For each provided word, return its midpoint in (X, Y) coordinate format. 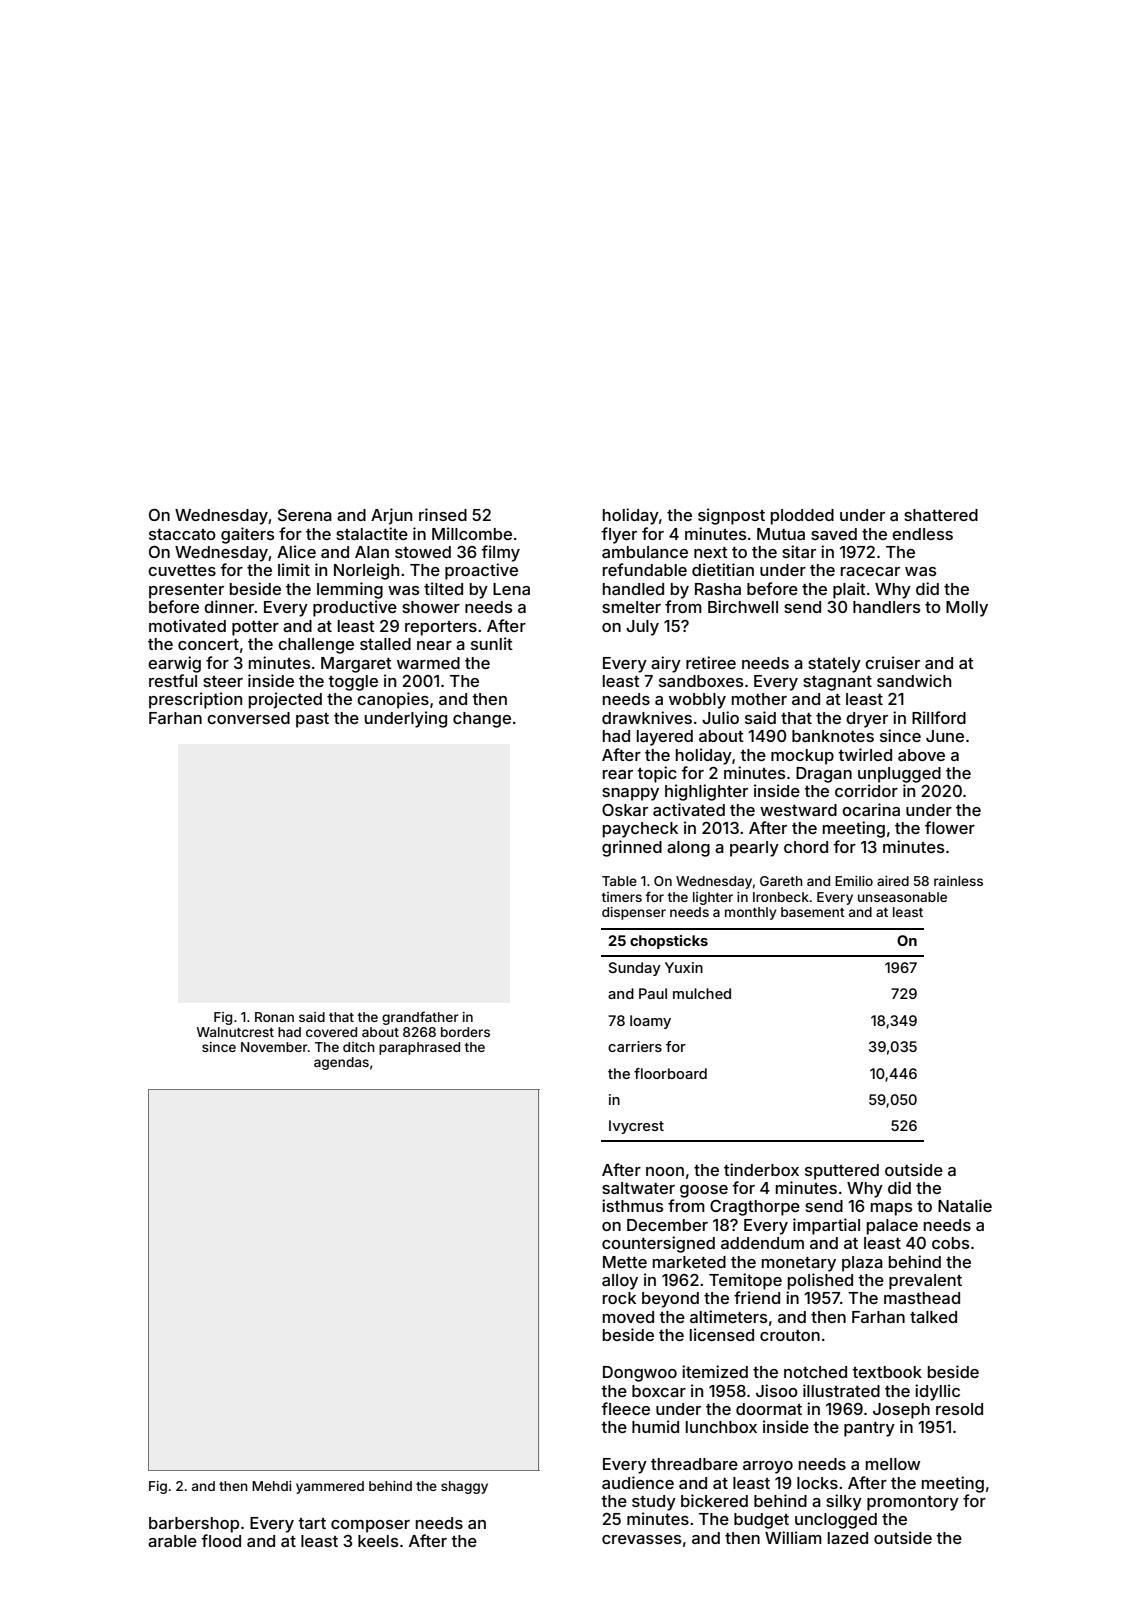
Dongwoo (640, 1374)
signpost (731, 516)
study (654, 1503)
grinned (632, 848)
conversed (248, 718)
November (274, 1047)
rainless (958, 881)
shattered (941, 515)
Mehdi (272, 1486)
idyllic (937, 1392)
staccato (182, 534)
